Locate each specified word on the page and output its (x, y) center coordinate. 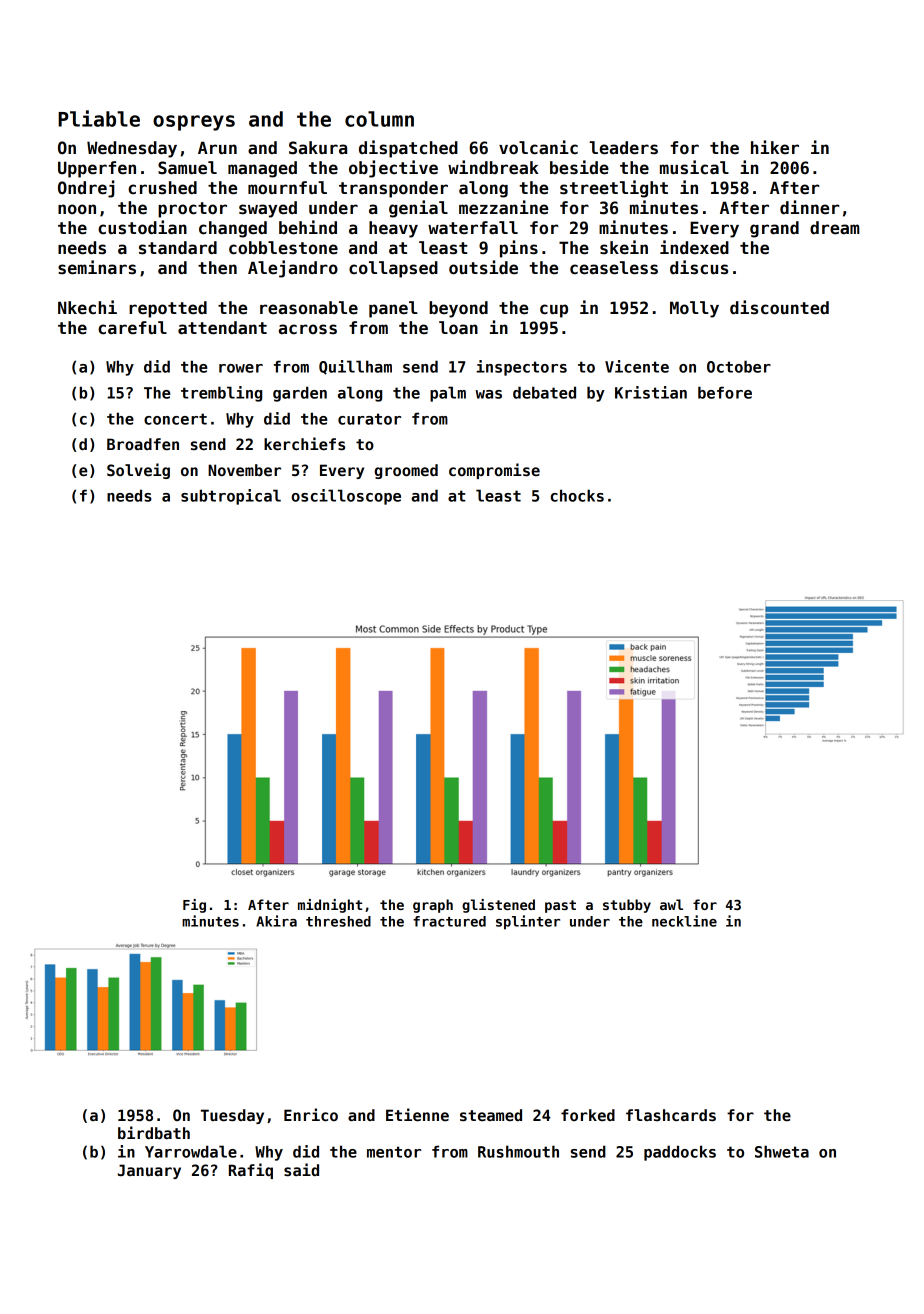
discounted (779, 307)
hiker (775, 147)
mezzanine (503, 207)
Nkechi (87, 307)
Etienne (417, 1114)
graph (433, 906)
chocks (577, 495)
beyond (458, 309)
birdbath (154, 1132)
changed (233, 229)
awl (671, 904)
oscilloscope (346, 497)
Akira (276, 921)
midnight (330, 906)
